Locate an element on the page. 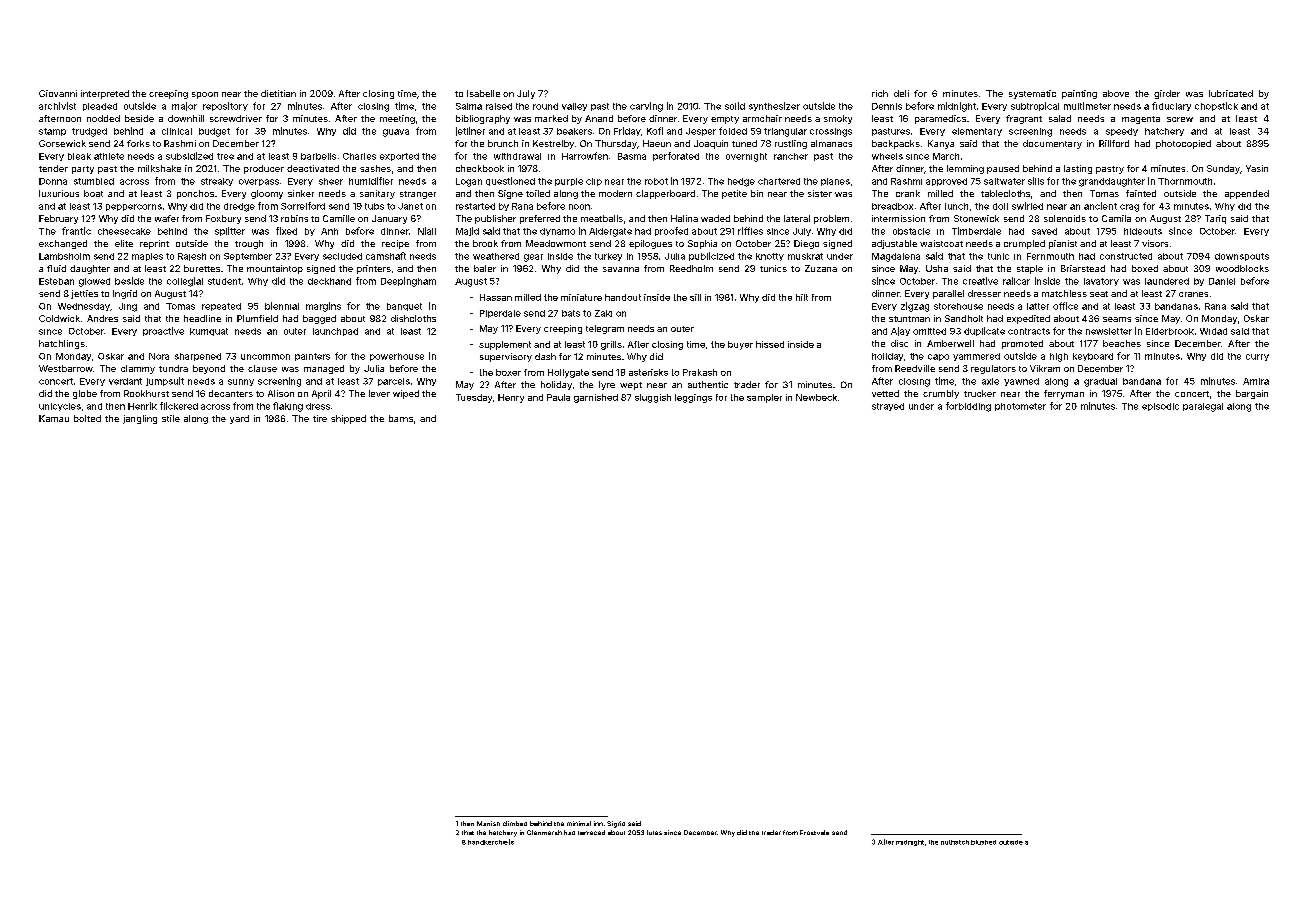 The height and width of the image is (924, 1308). budget is located at coordinates (214, 132).
